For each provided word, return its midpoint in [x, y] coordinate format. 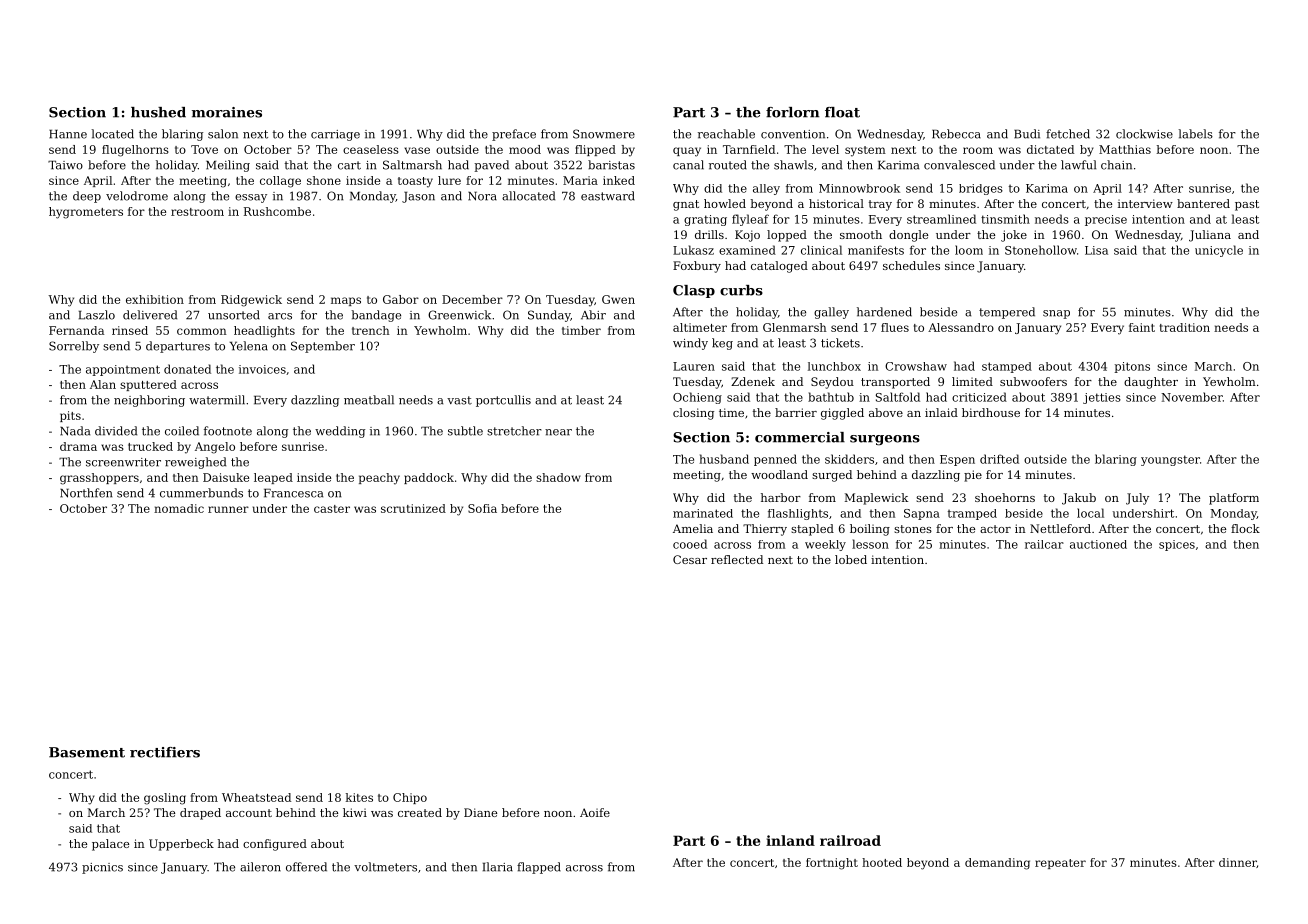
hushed [158, 112]
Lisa [1096, 250]
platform [1234, 499]
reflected [737, 559]
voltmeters [385, 867]
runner [228, 509]
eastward [608, 196]
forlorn [792, 112]
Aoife [595, 812]
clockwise [1144, 134]
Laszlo [97, 315]
